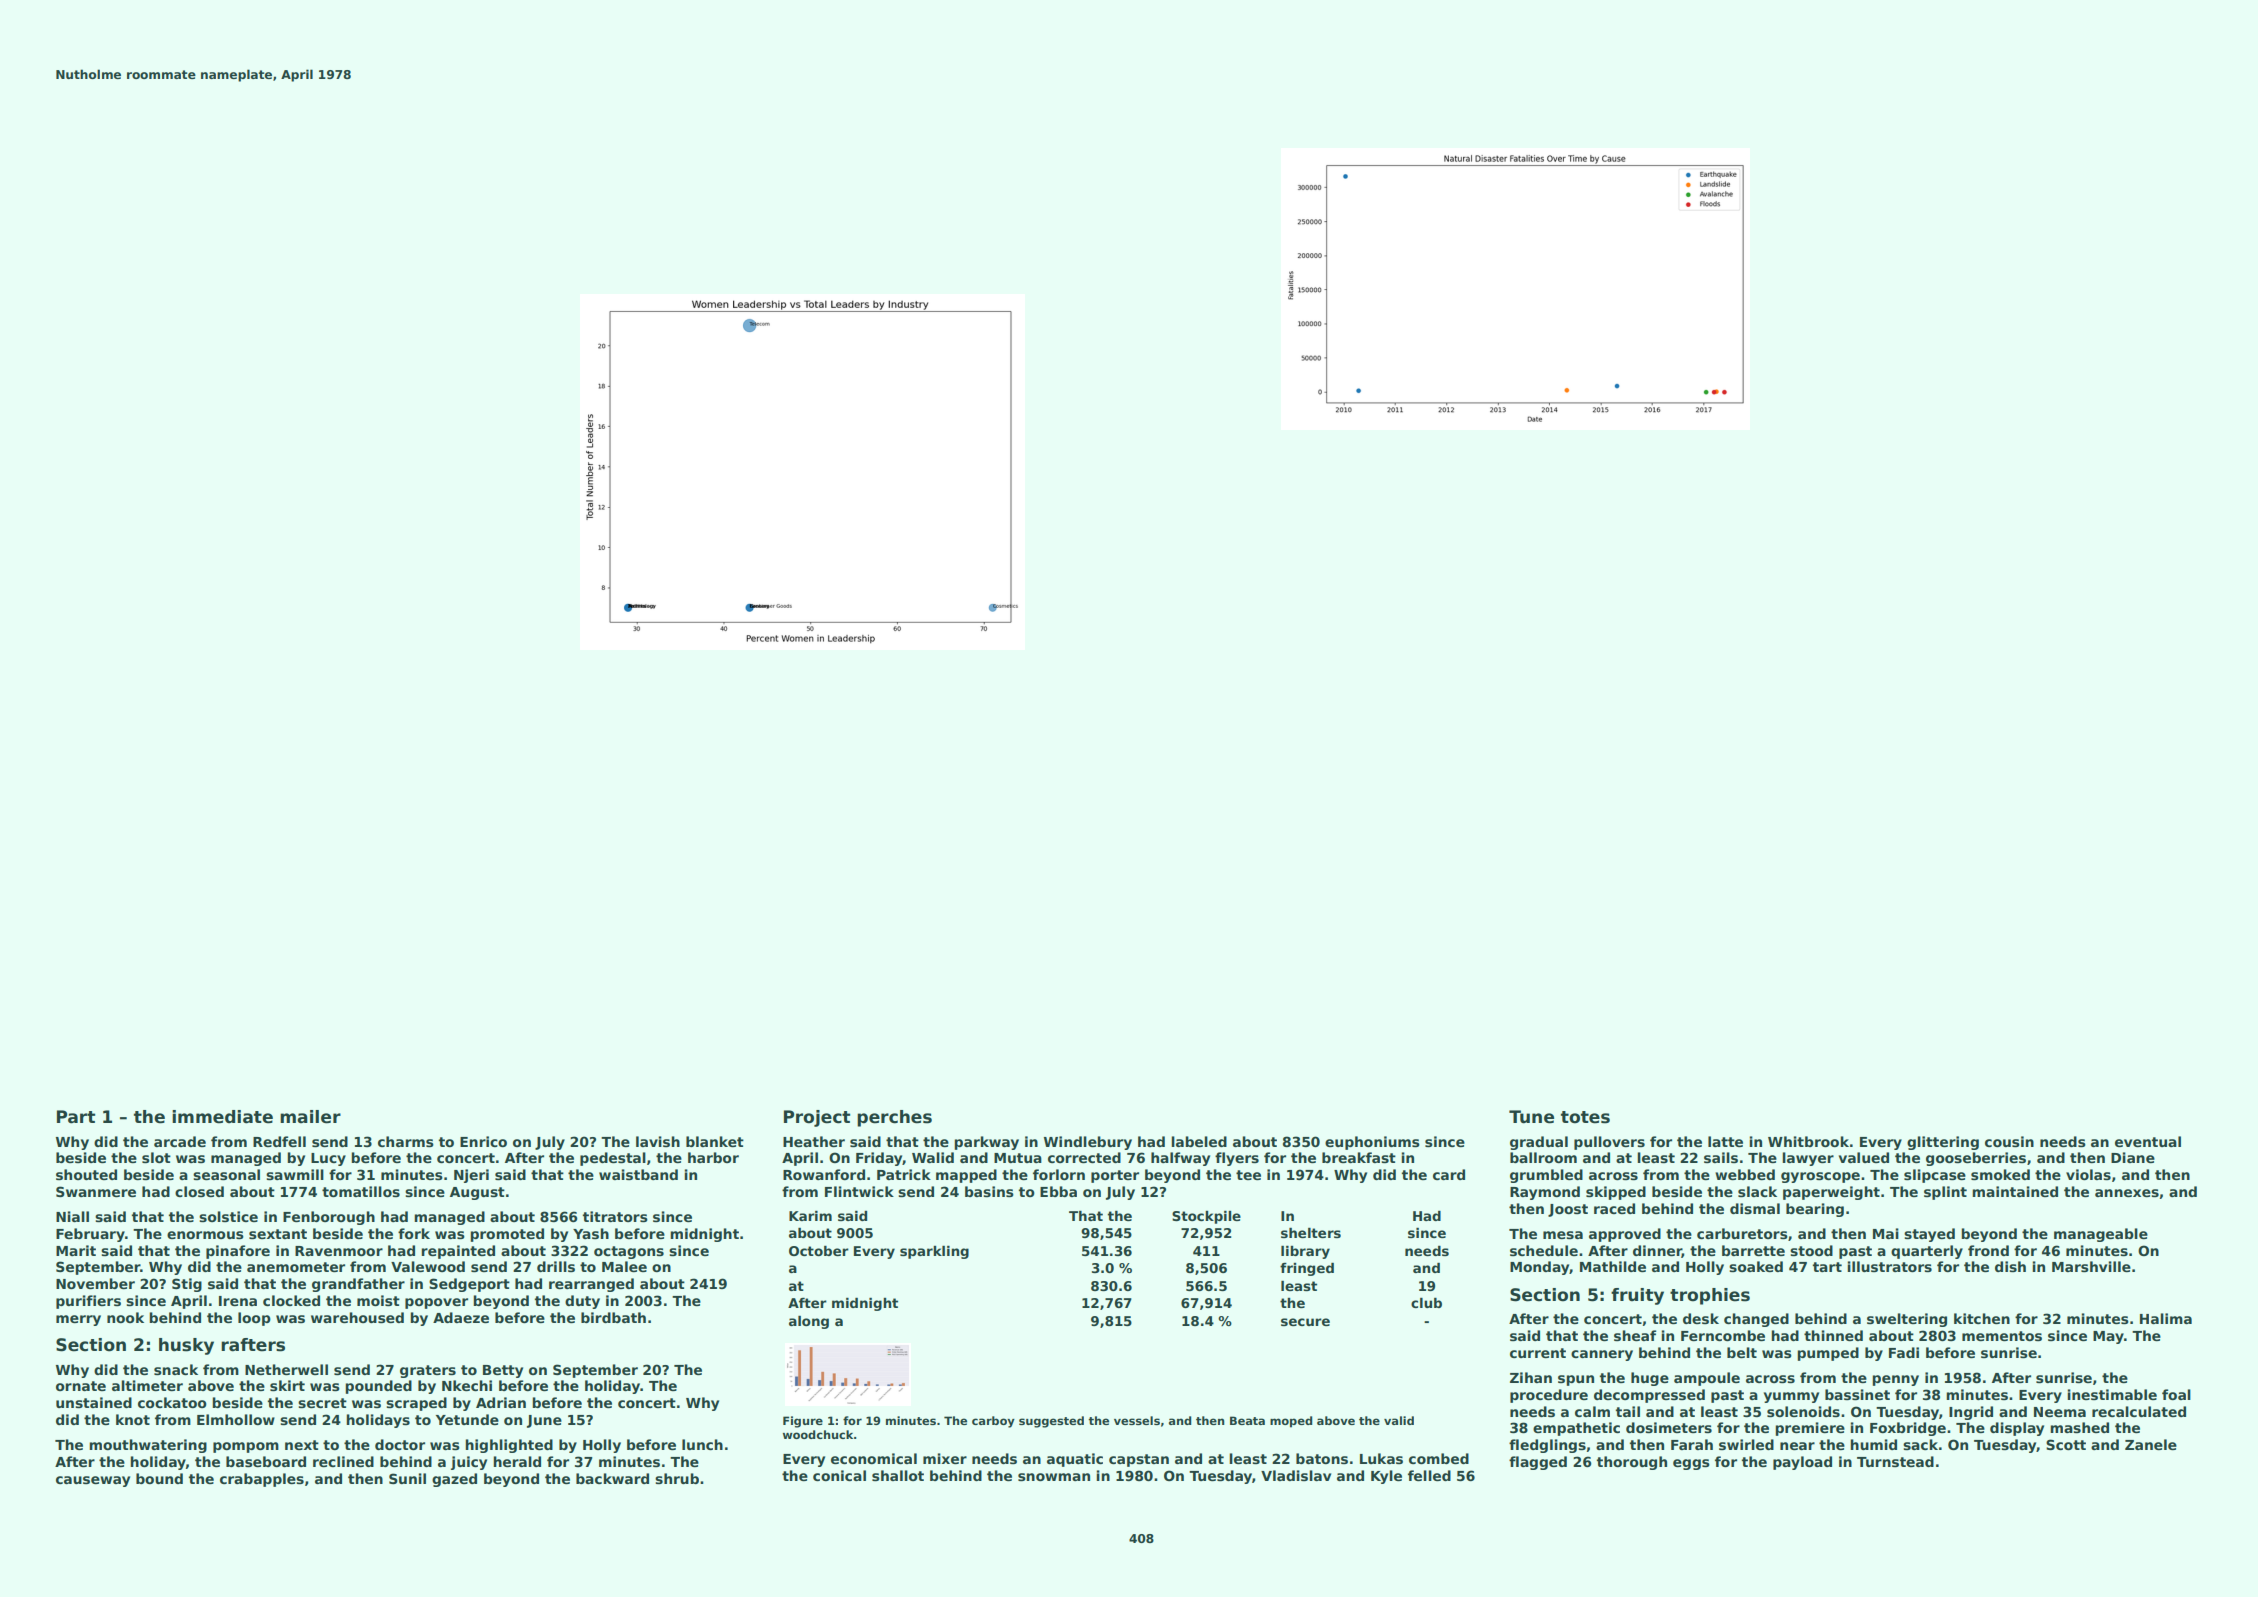  Describe the element at coordinates (1710, 1296) in the document. I see `trophies` at that location.
